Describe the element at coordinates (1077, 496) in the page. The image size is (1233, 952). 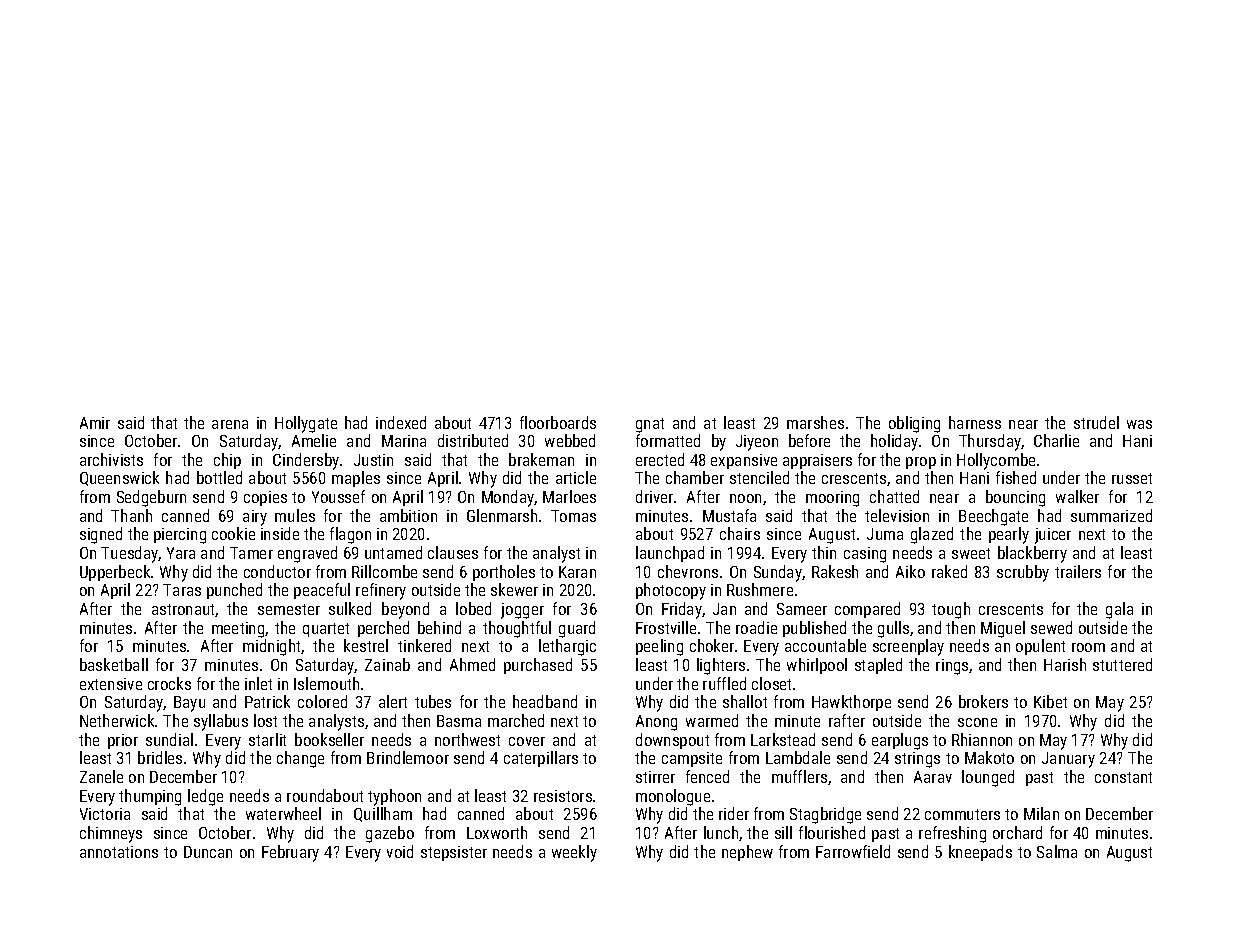
I see `walker` at that location.
